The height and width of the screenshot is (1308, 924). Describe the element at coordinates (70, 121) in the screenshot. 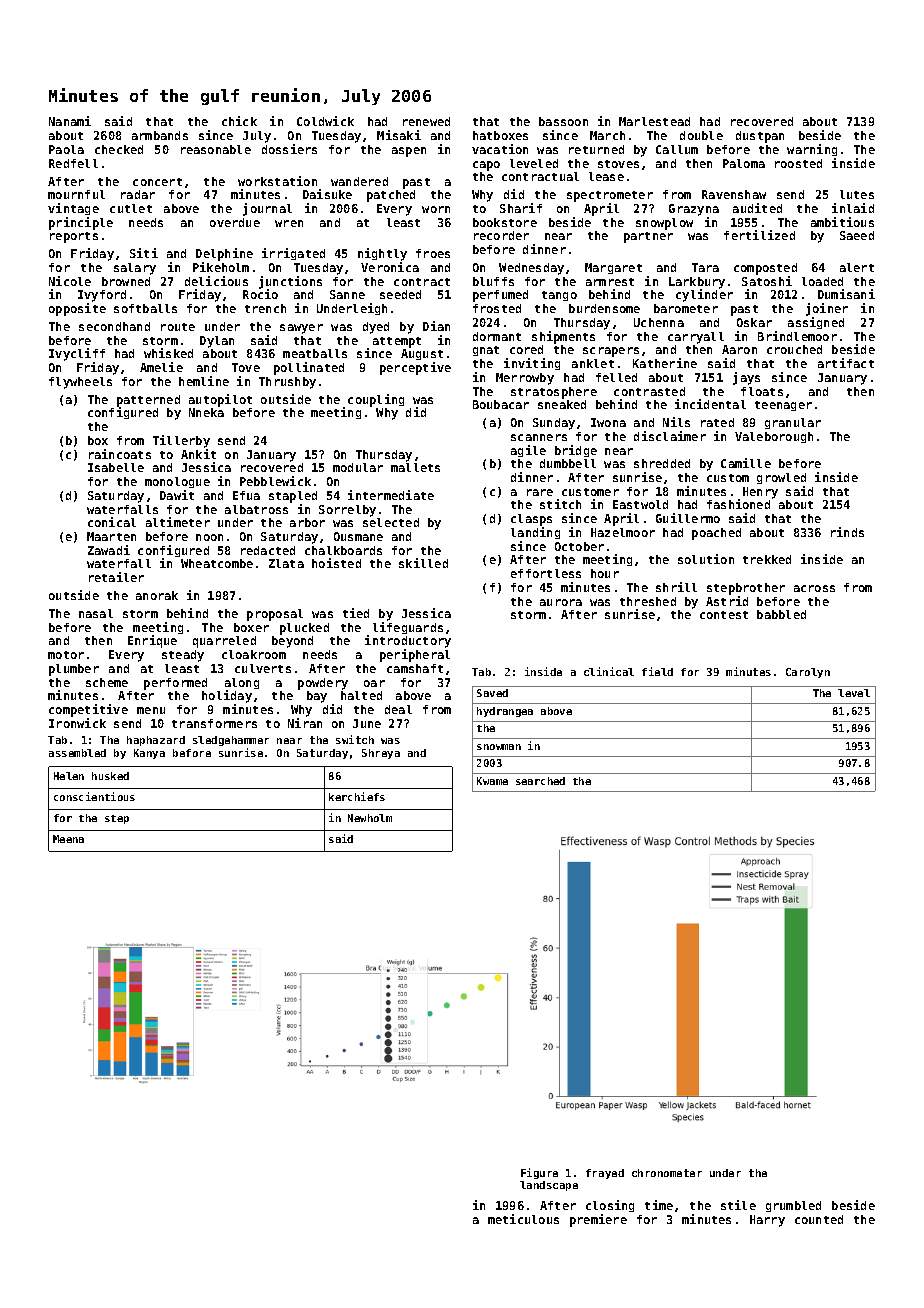

I see `Nanami` at that location.
